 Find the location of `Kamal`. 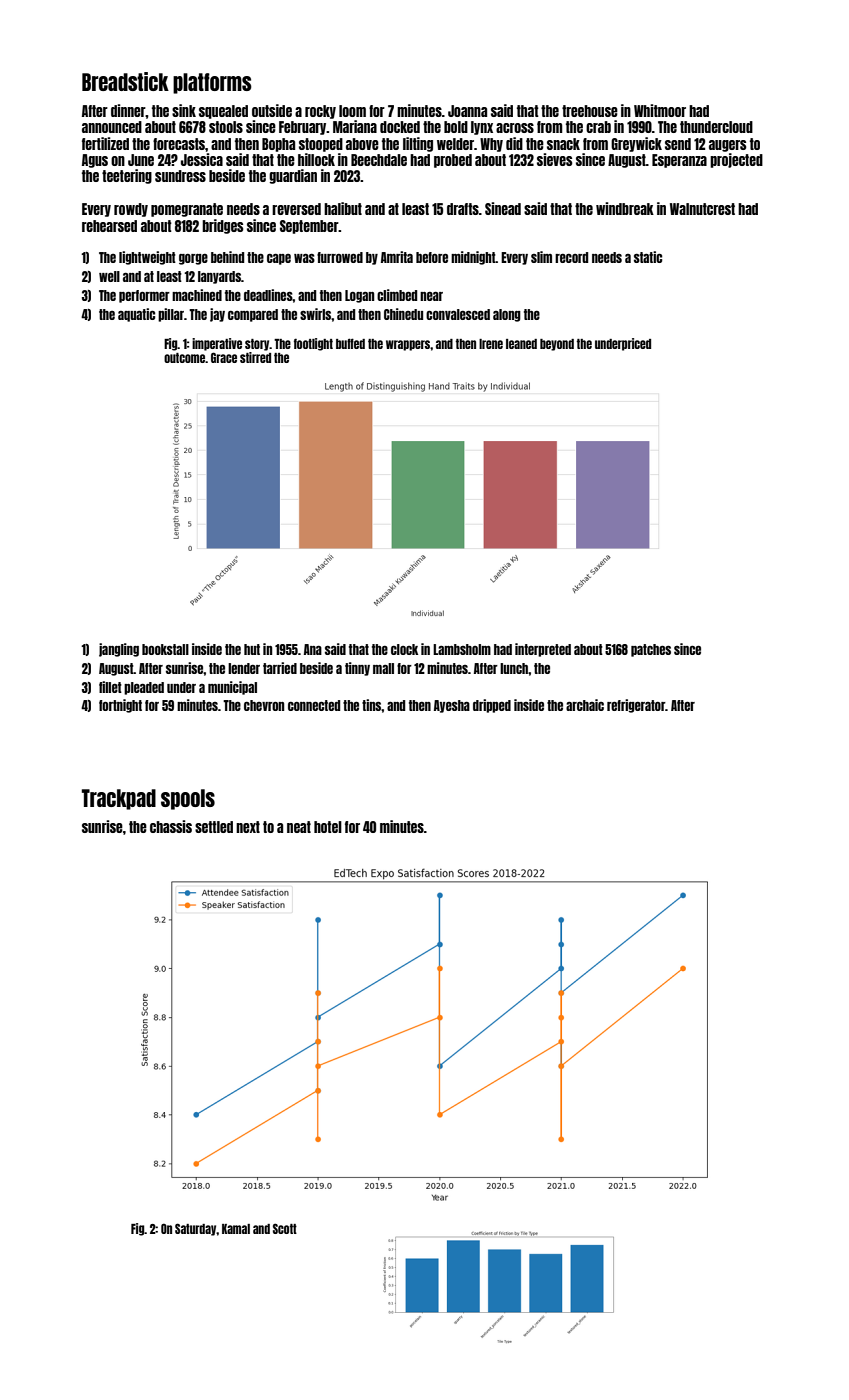

Kamal is located at coordinates (236, 1229).
